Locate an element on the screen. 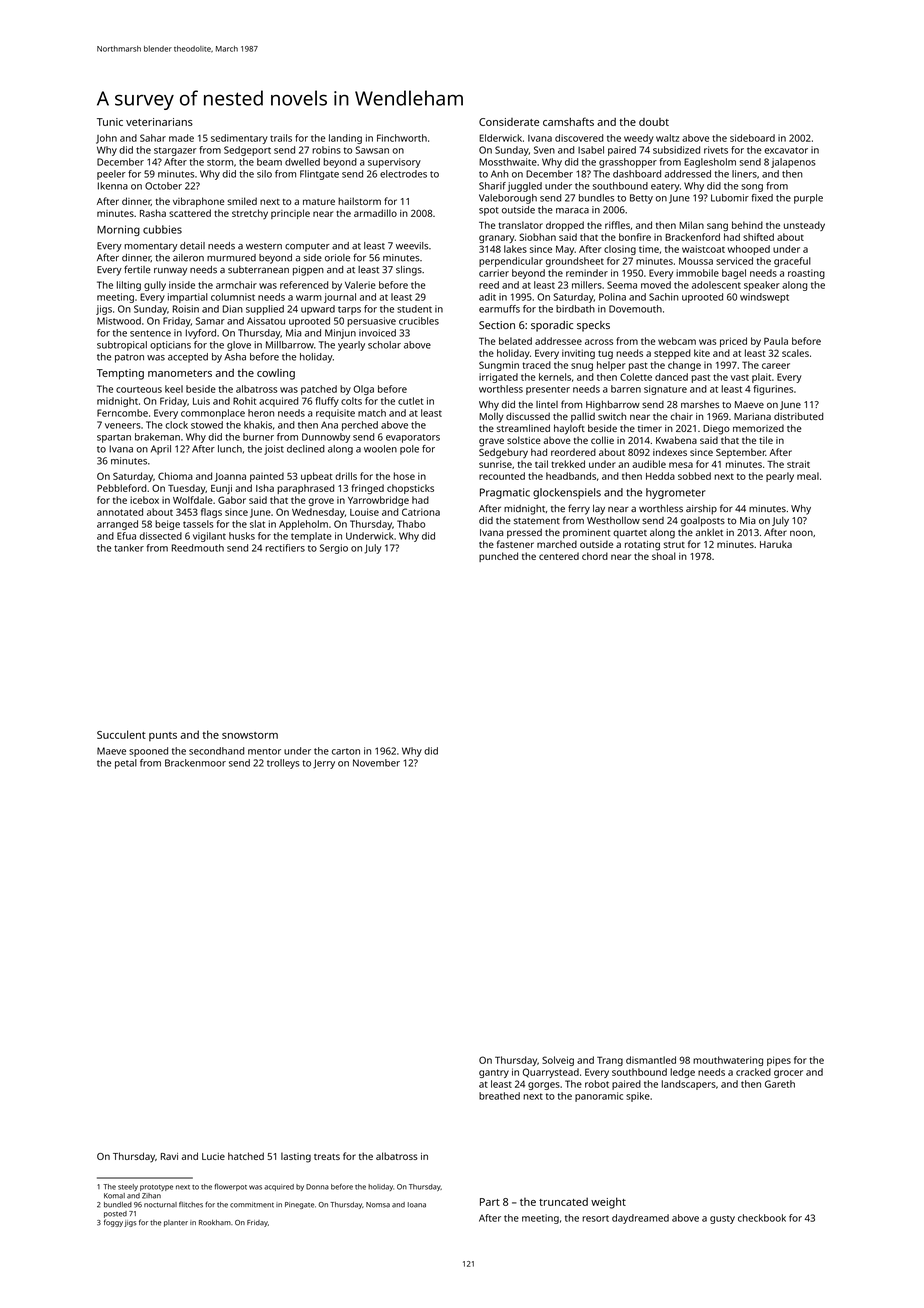 This screenshot has width=924, height=1308. aileron is located at coordinates (188, 258).
